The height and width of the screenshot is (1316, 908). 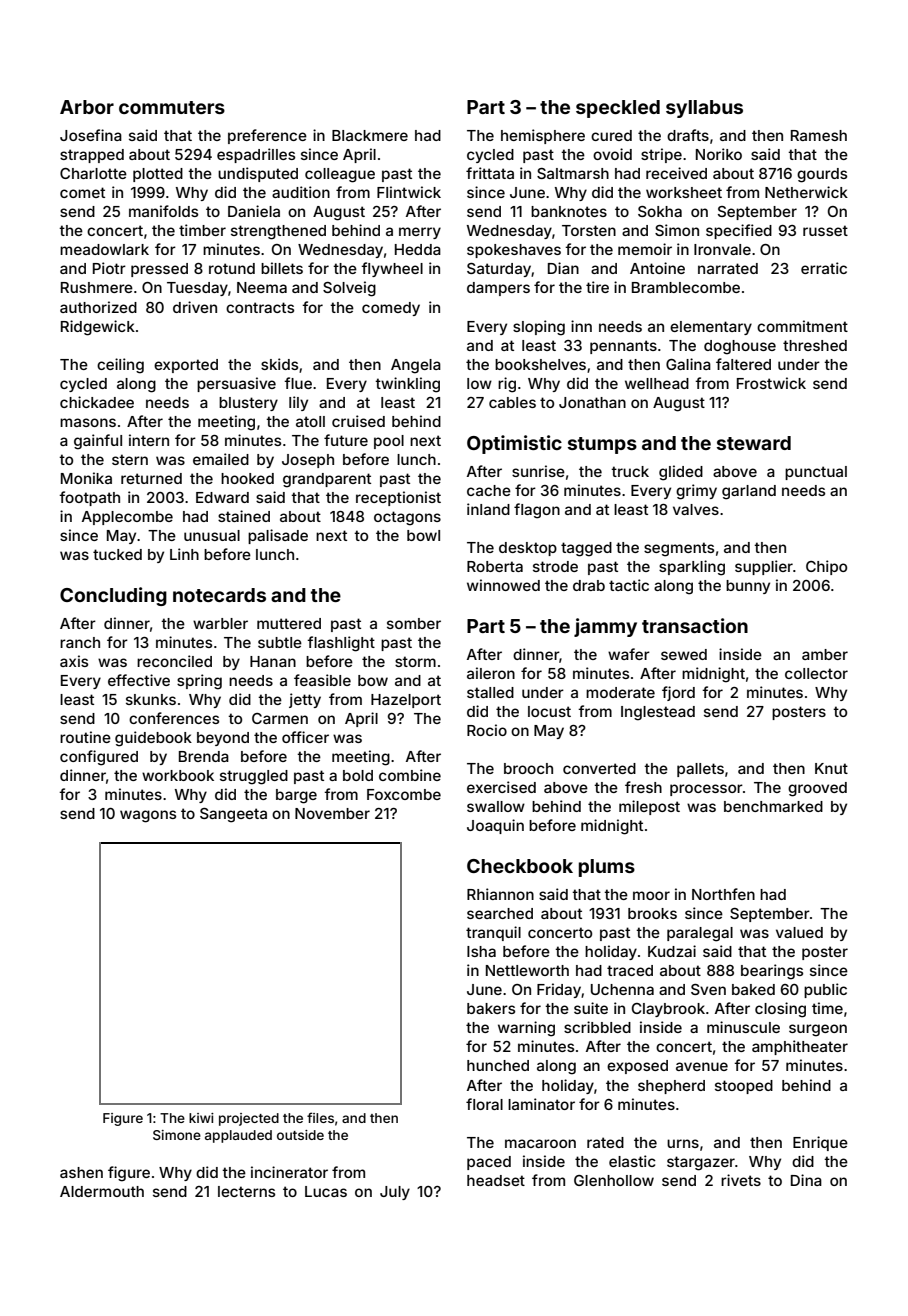 What do you see at coordinates (97, 402) in the screenshot?
I see `chickadee` at bounding box center [97, 402].
